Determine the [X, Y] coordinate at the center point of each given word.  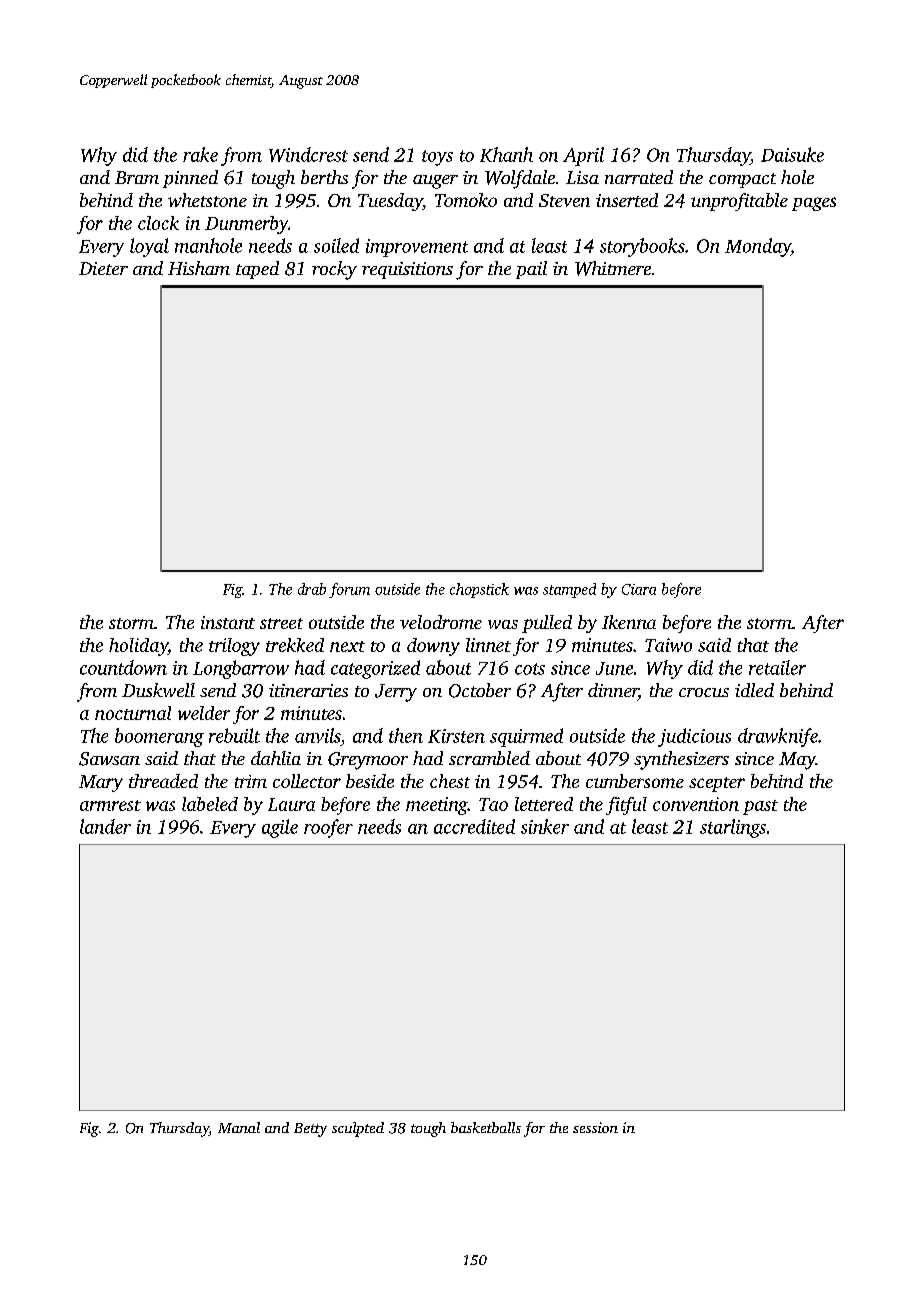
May [797, 761]
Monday [758, 247]
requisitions [407, 270]
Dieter [103, 268]
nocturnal [133, 713]
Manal [239, 1127]
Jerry [396, 693]
